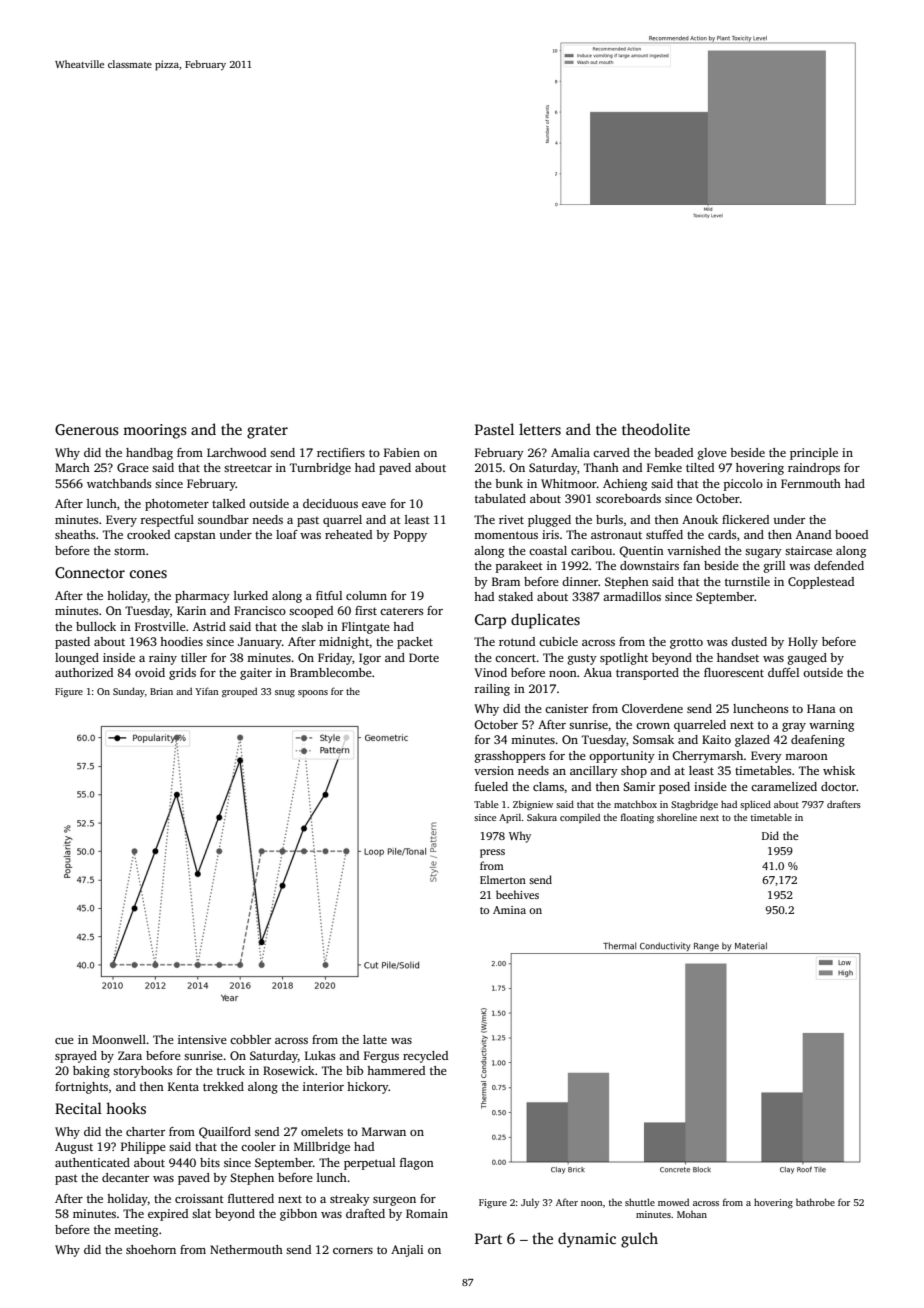 The width and height of the screenshot is (924, 1308). What do you see at coordinates (694, 805) in the screenshot?
I see `Stagbridge` at bounding box center [694, 805].
